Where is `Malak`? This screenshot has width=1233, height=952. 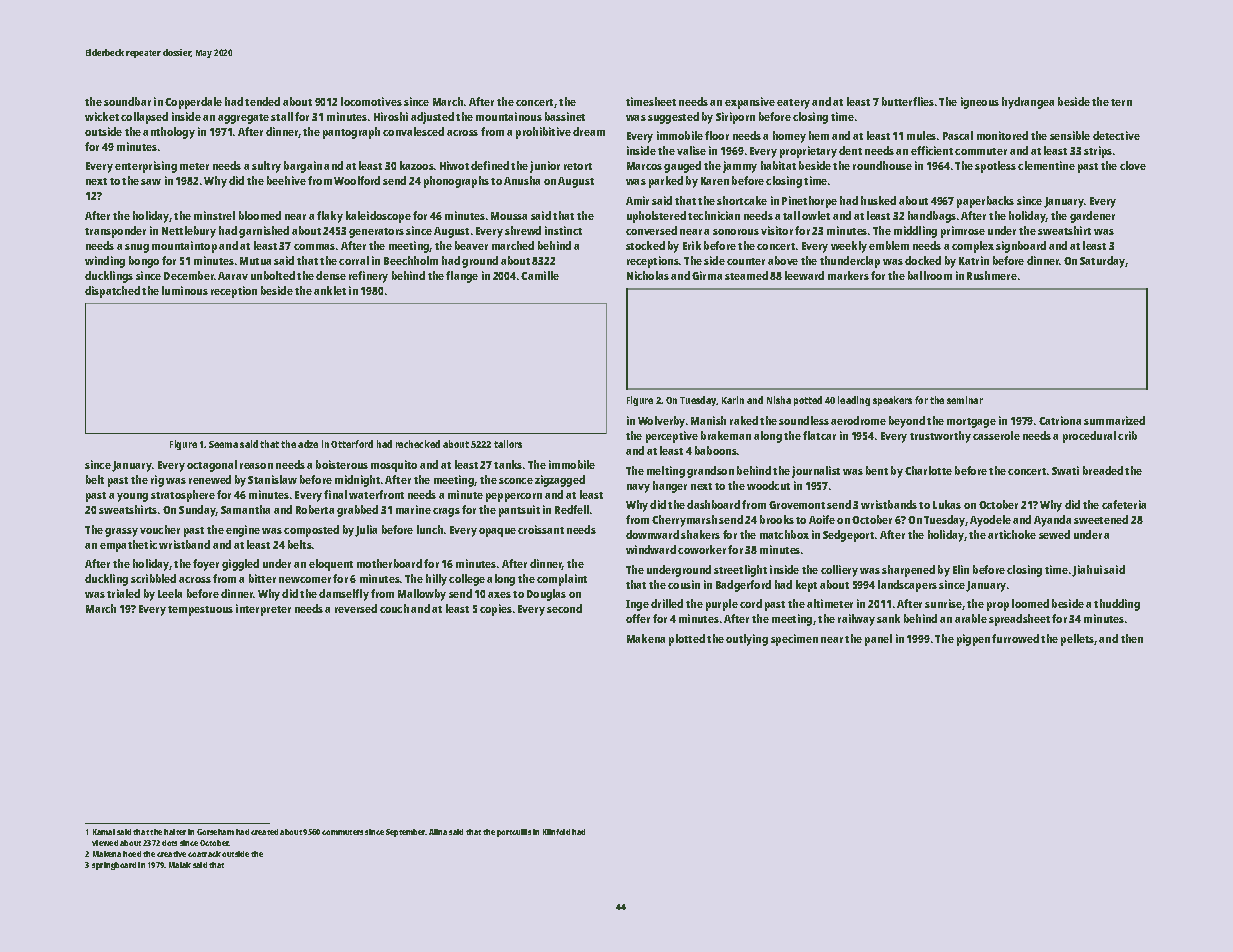 Malak is located at coordinates (180, 865).
